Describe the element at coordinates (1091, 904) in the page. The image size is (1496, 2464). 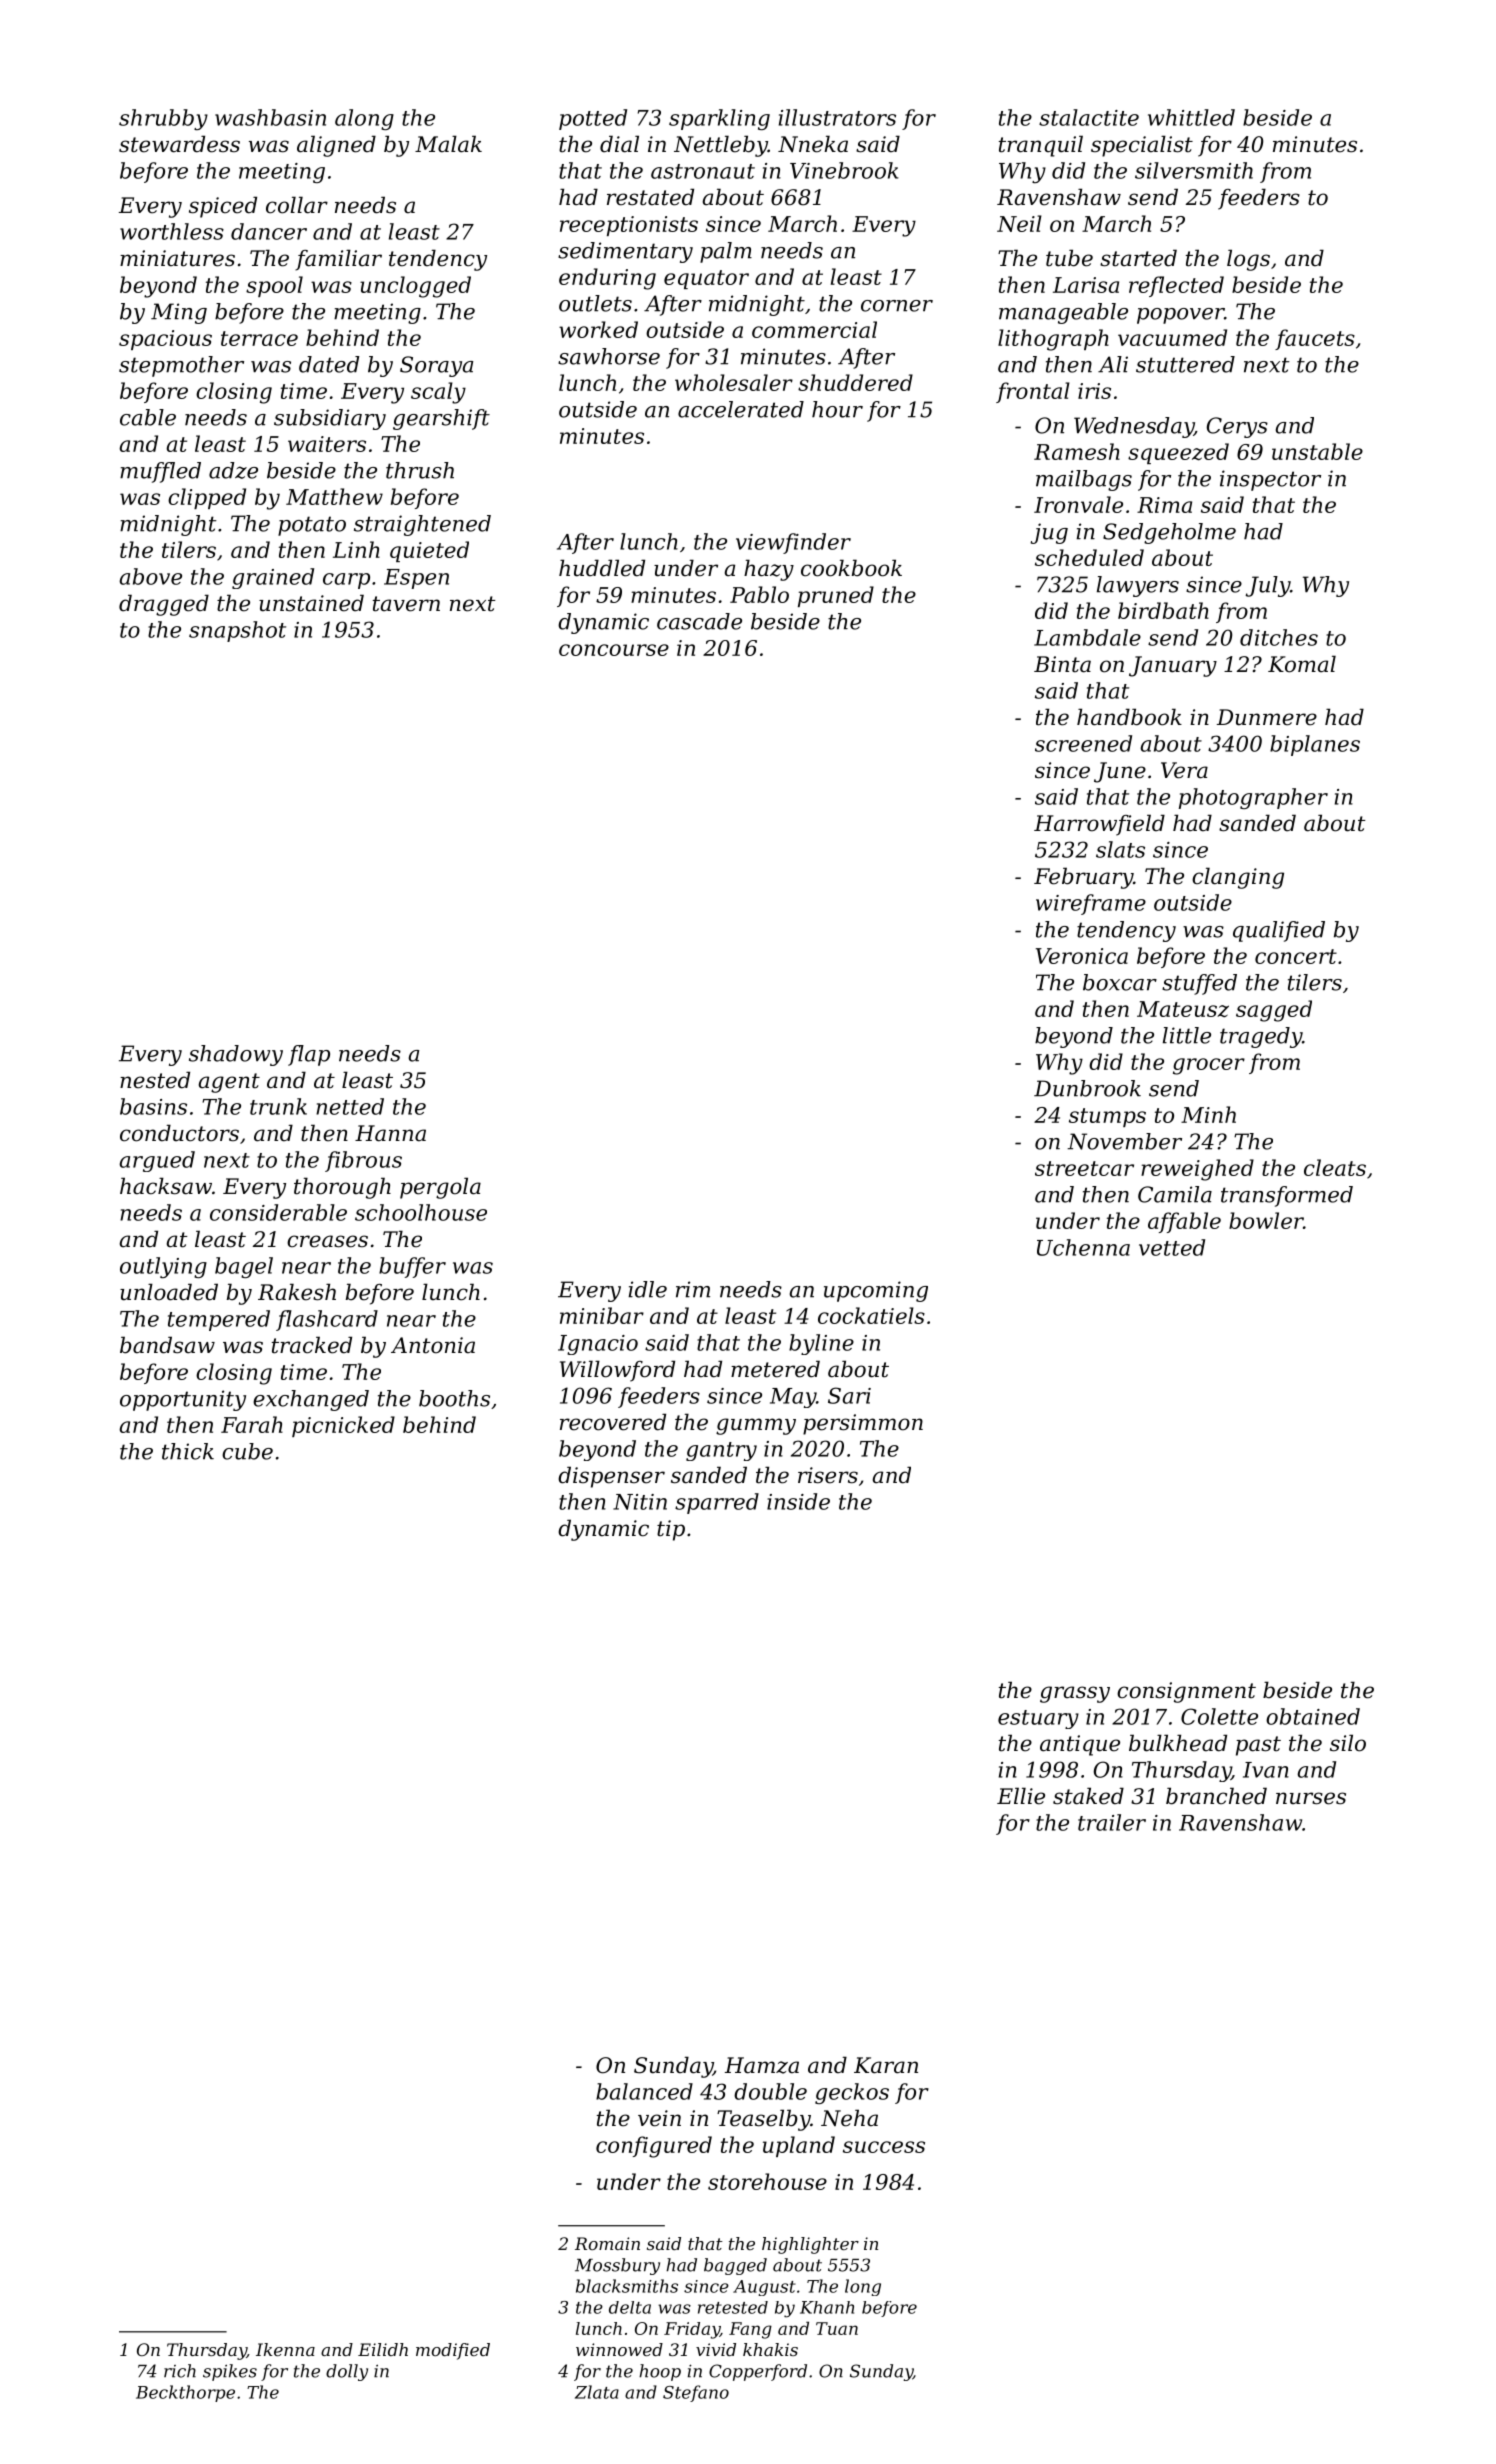
I see `wireframe` at that location.
